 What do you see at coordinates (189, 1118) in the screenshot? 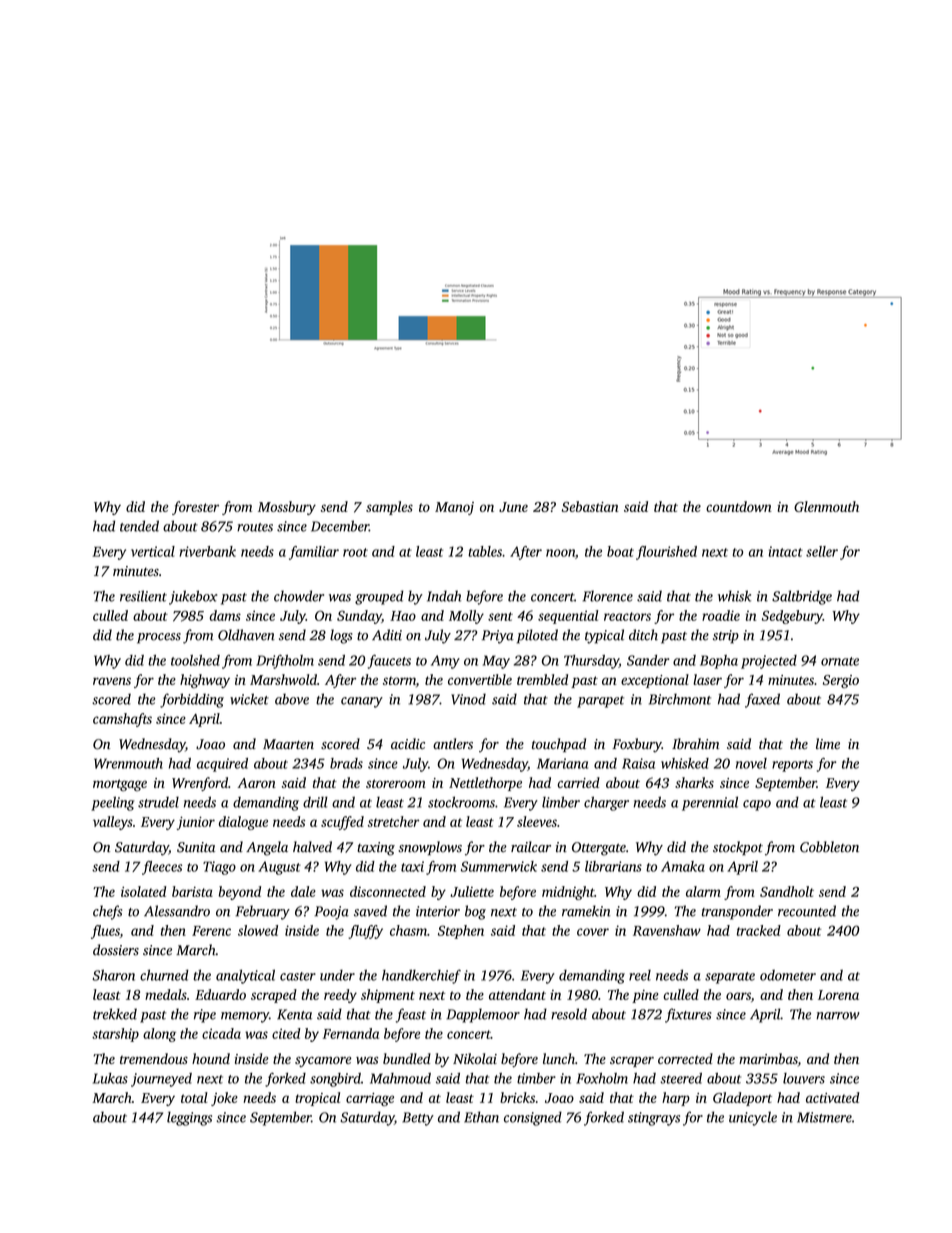
I see `leggings` at bounding box center [189, 1118].
